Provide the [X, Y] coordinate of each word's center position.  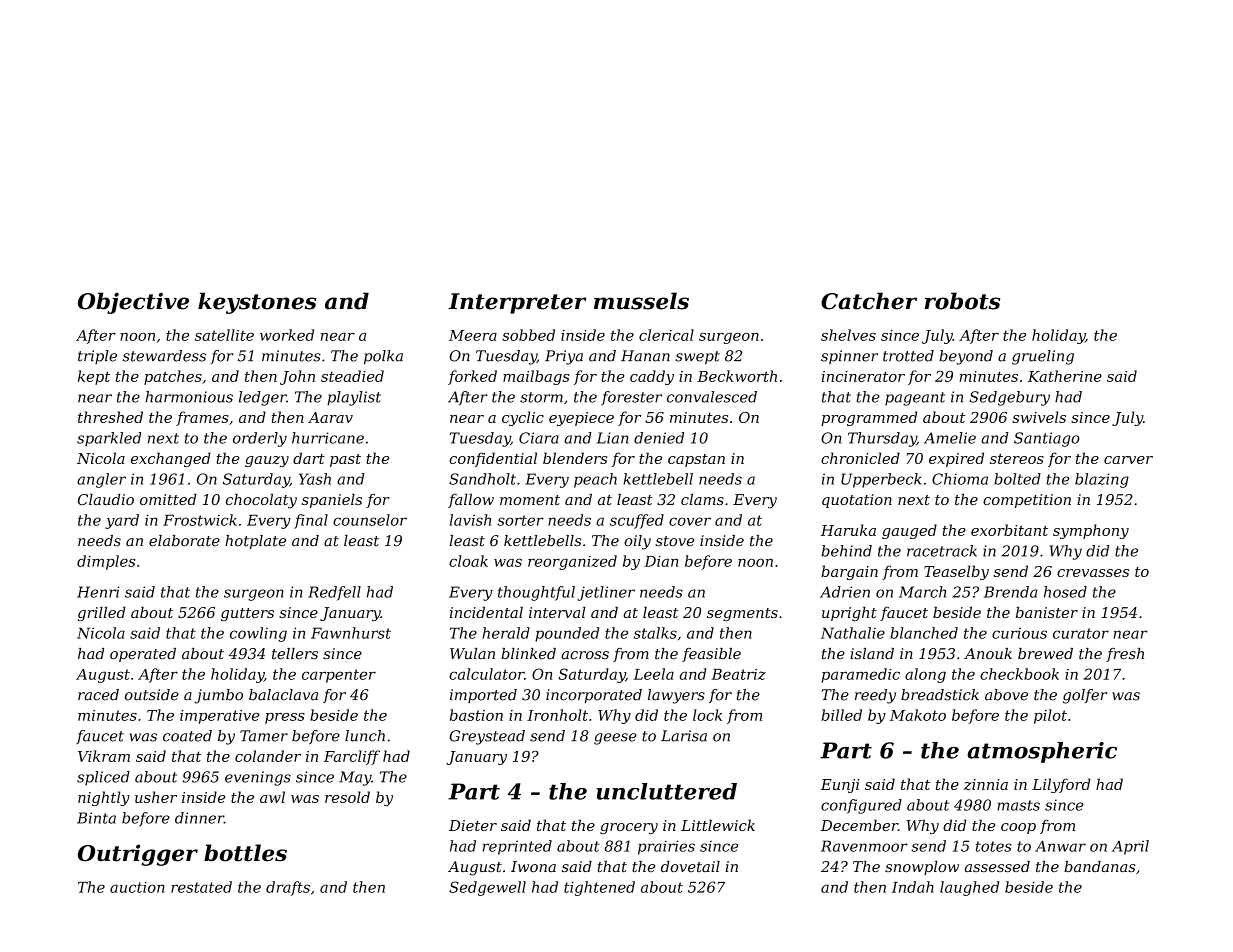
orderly [260, 439]
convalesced [712, 397]
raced [98, 695]
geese [615, 739]
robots [962, 301]
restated [201, 887]
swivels [1039, 417]
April [1130, 847]
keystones [257, 303]
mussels [641, 301]
